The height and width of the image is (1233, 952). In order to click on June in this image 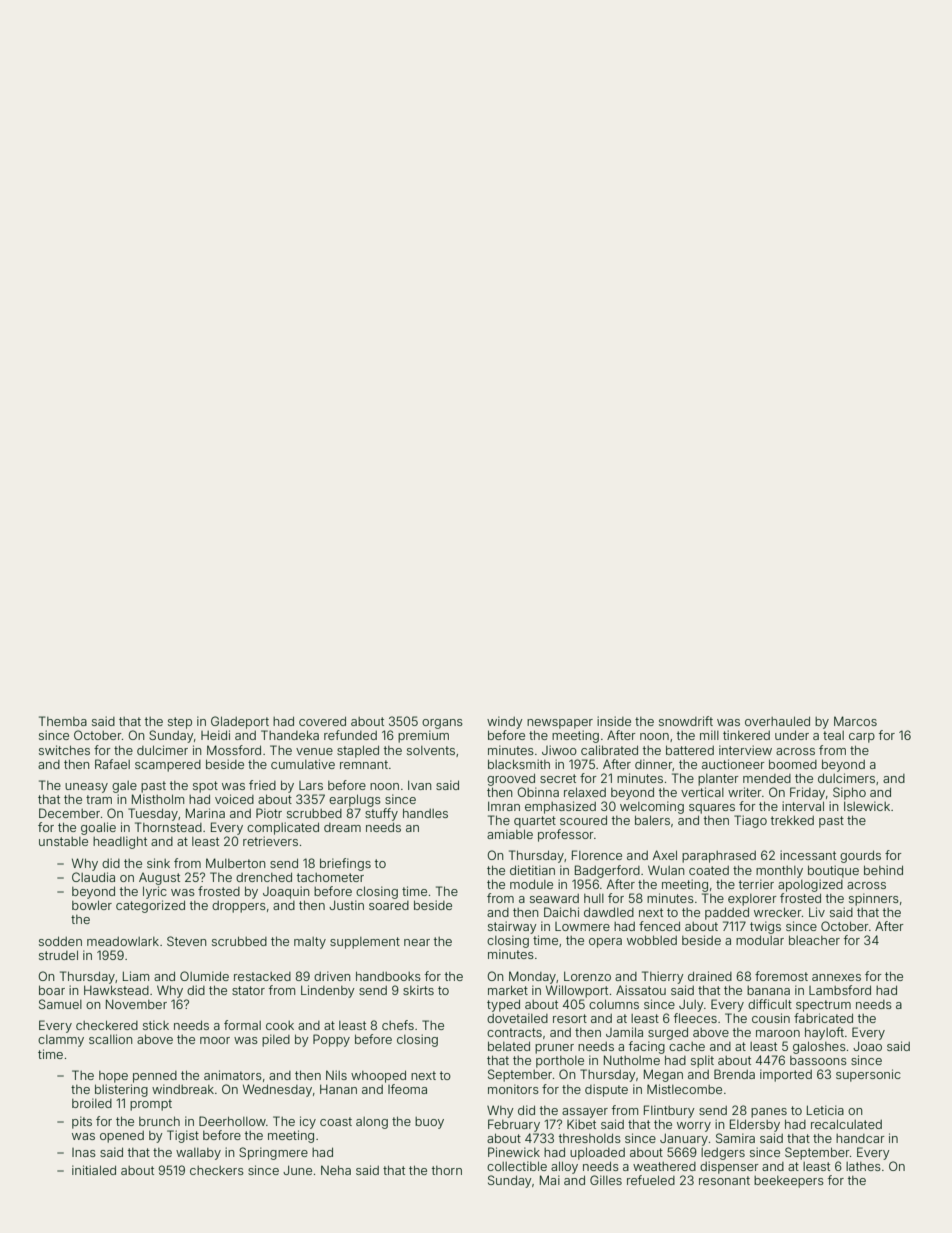, I will do `click(297, 1170)`.
